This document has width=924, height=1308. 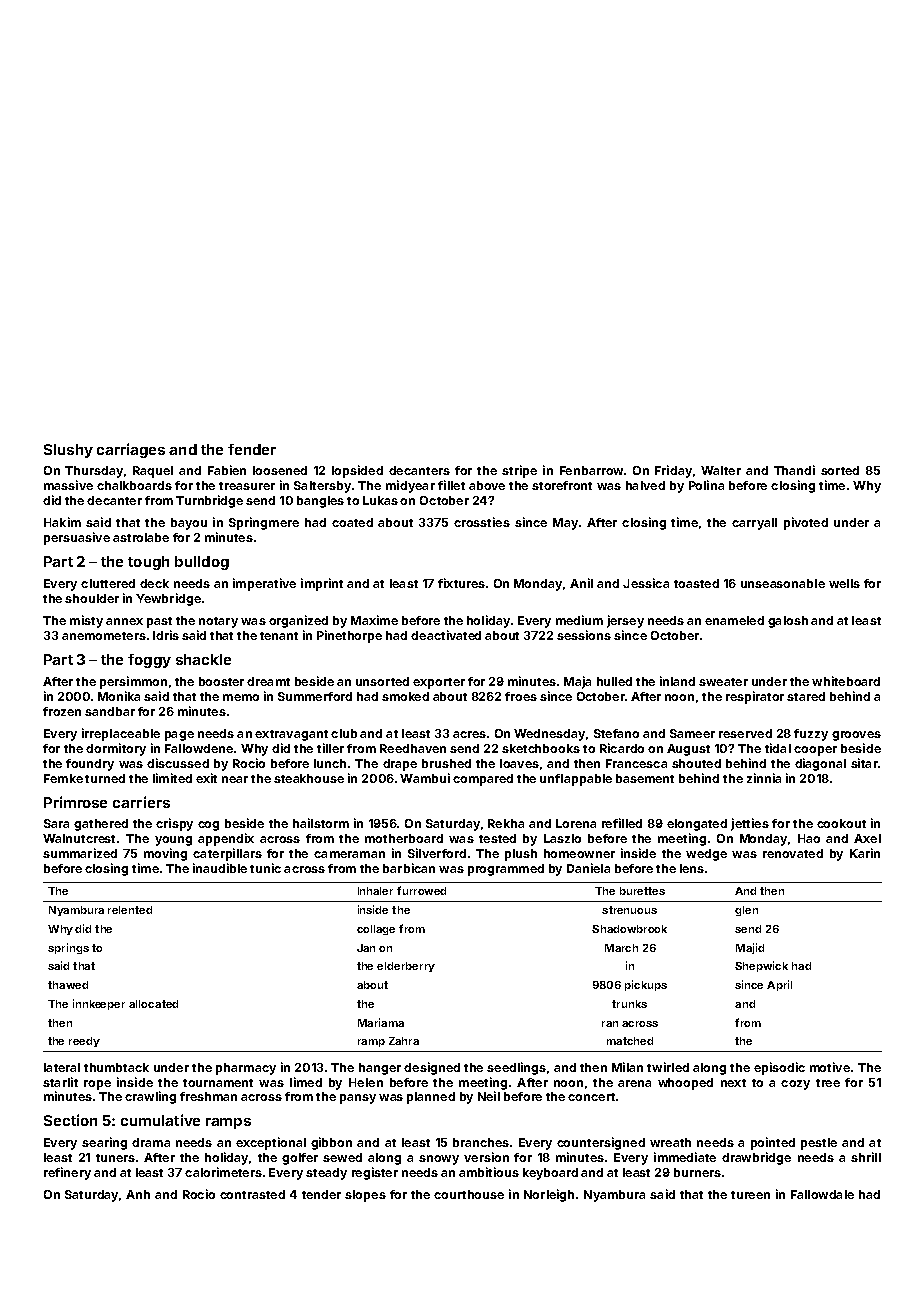 I want to click on Fenbarrow, so click(x=591, y=470).
